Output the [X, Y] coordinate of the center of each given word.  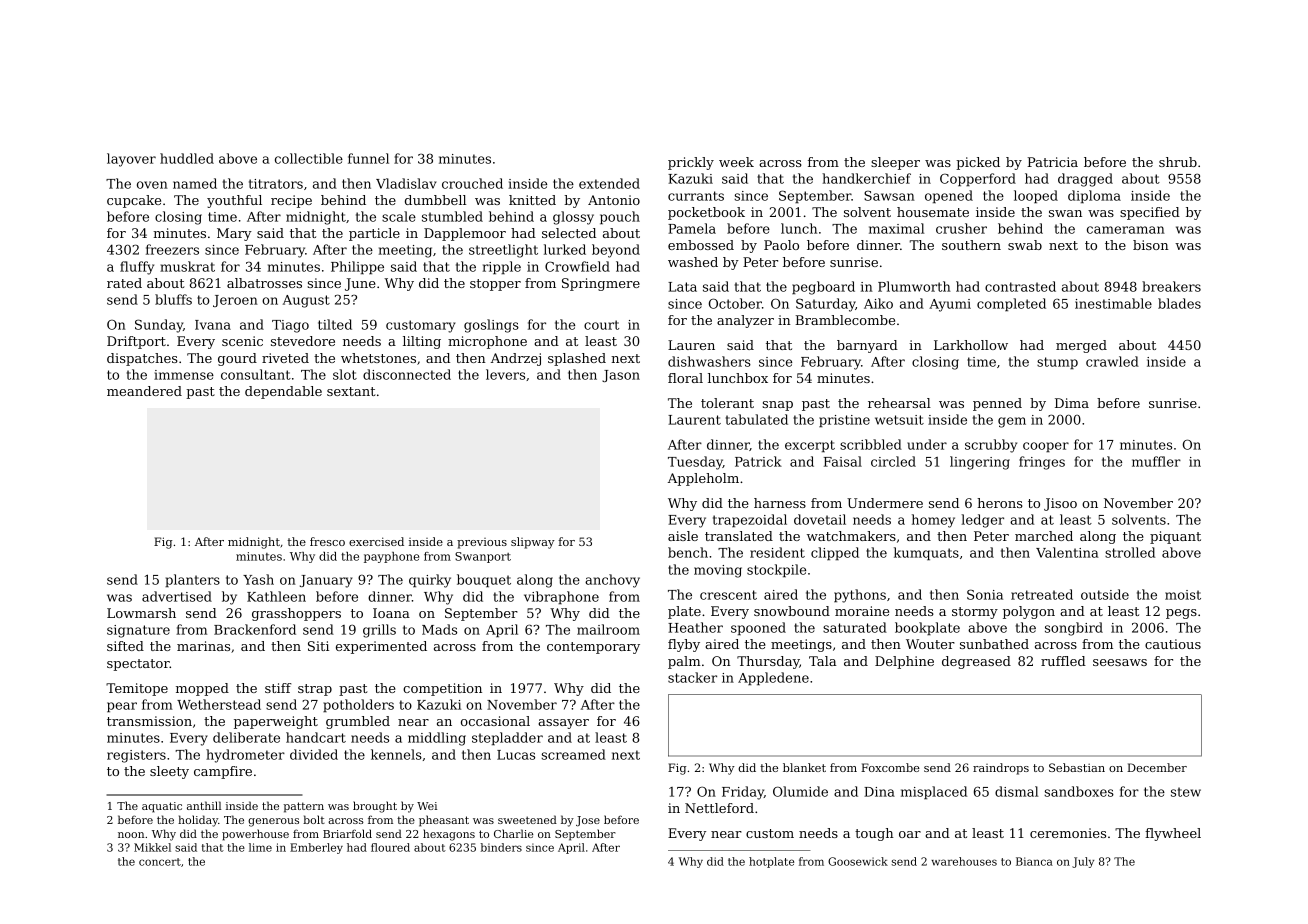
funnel [368, 158]
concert [160, 862]
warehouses [964, 861]
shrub [1178, 162]
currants [696, 196]
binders [501, 847]
